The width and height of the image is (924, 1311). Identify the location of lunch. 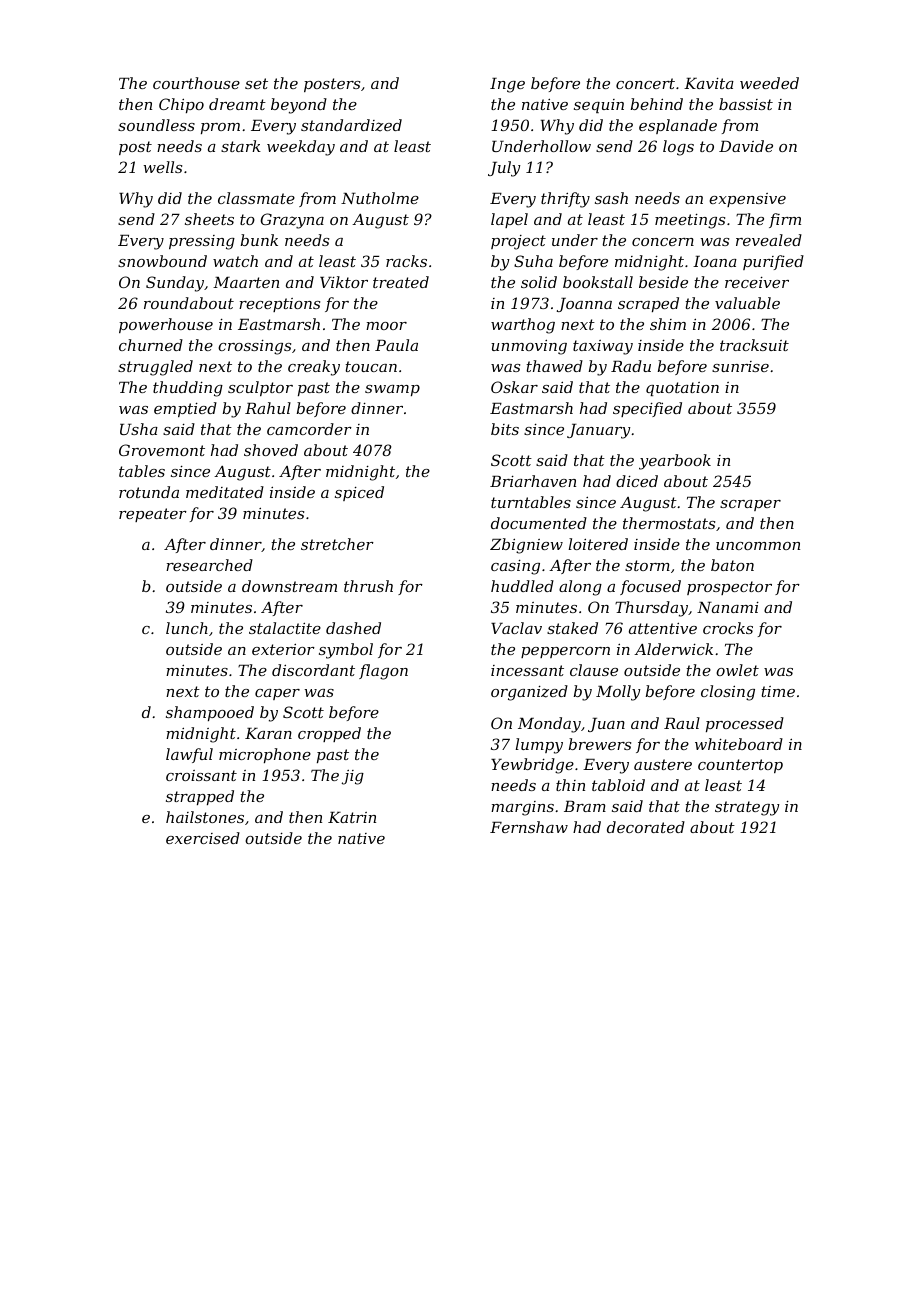
(187, 628).
